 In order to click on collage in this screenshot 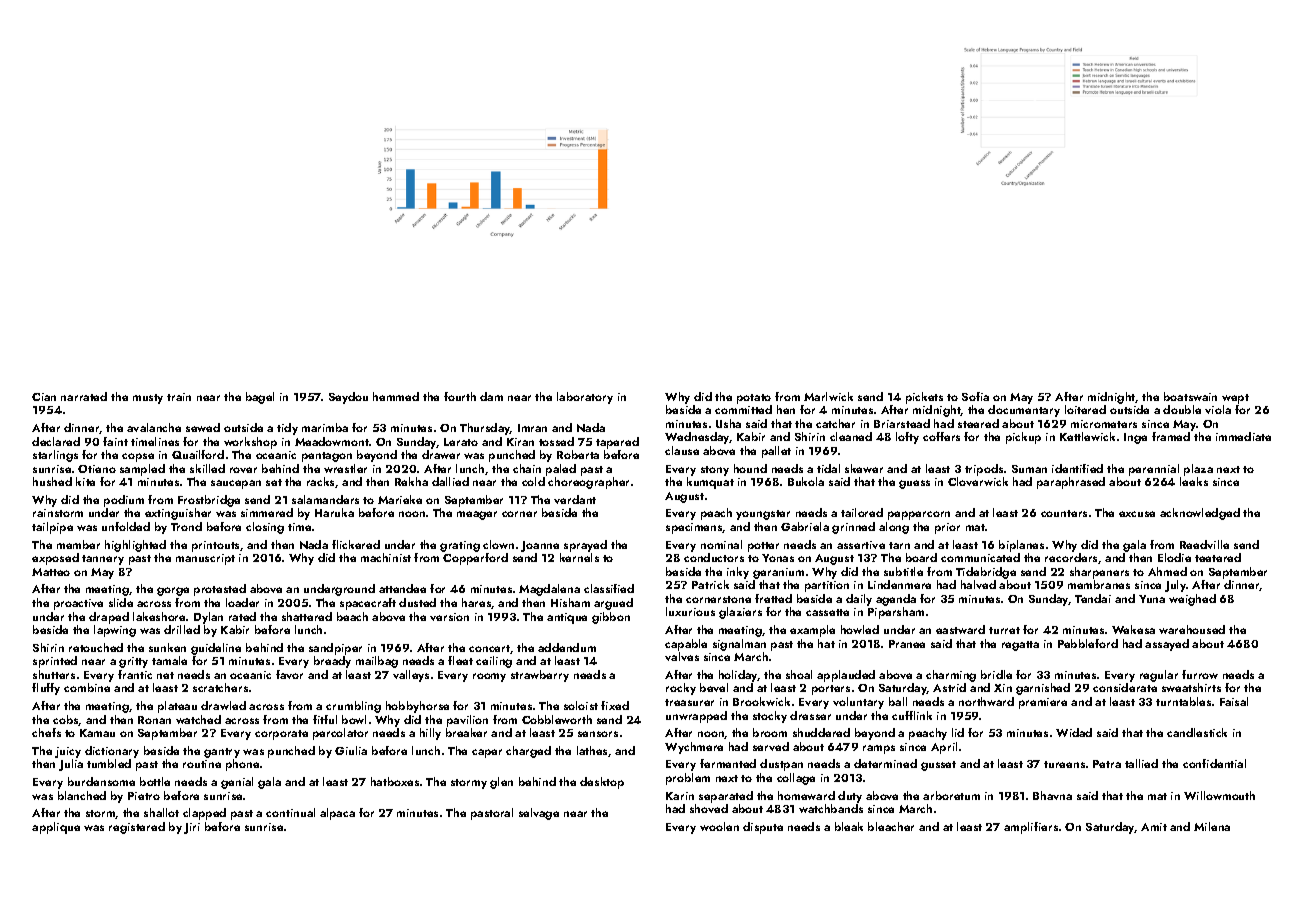, I will do `click(796, 779)`.
